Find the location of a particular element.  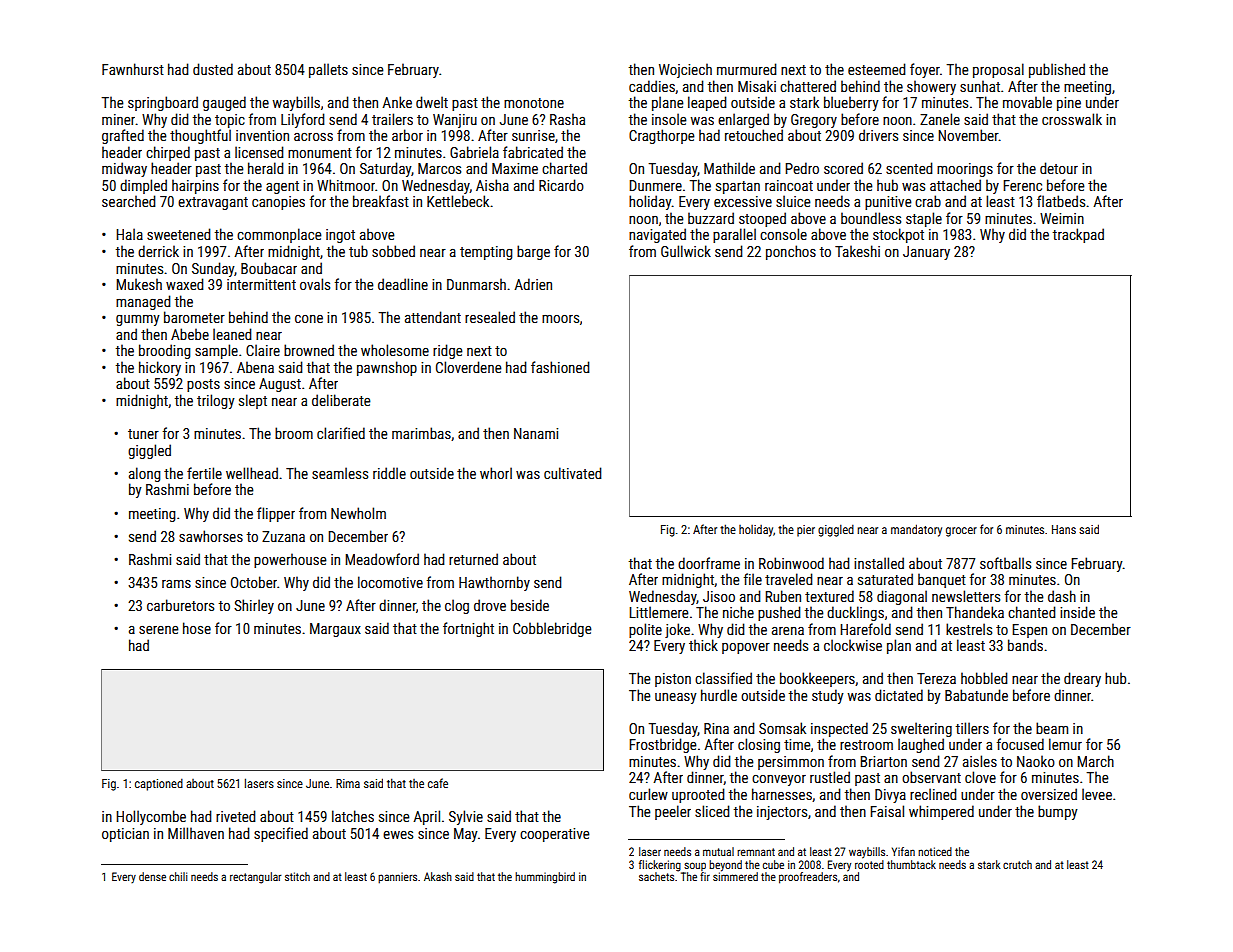

trilogy is located at coordinates (216, 401).
